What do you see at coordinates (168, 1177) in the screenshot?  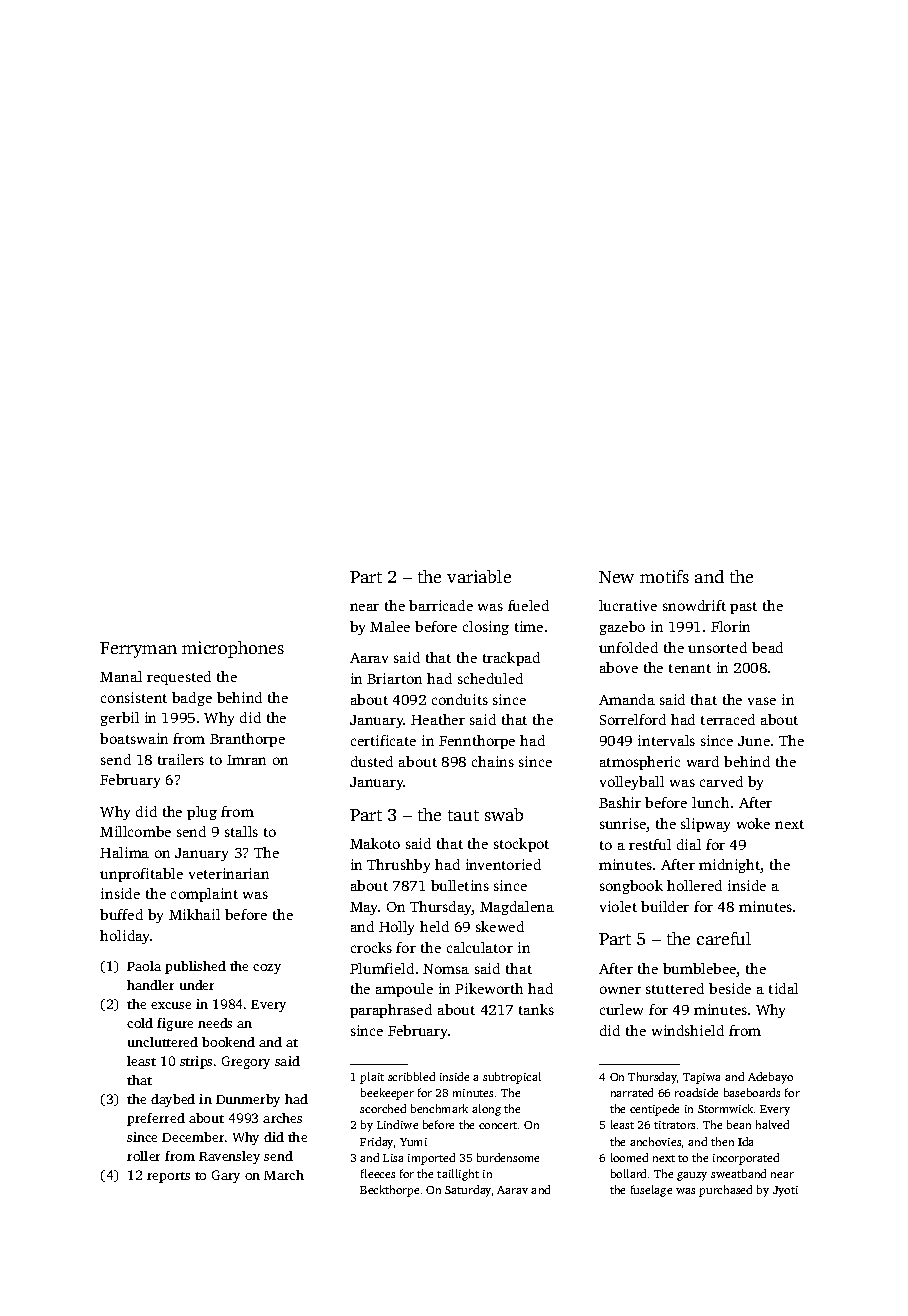 I see `reports` at bounding box center [168, 1177].
